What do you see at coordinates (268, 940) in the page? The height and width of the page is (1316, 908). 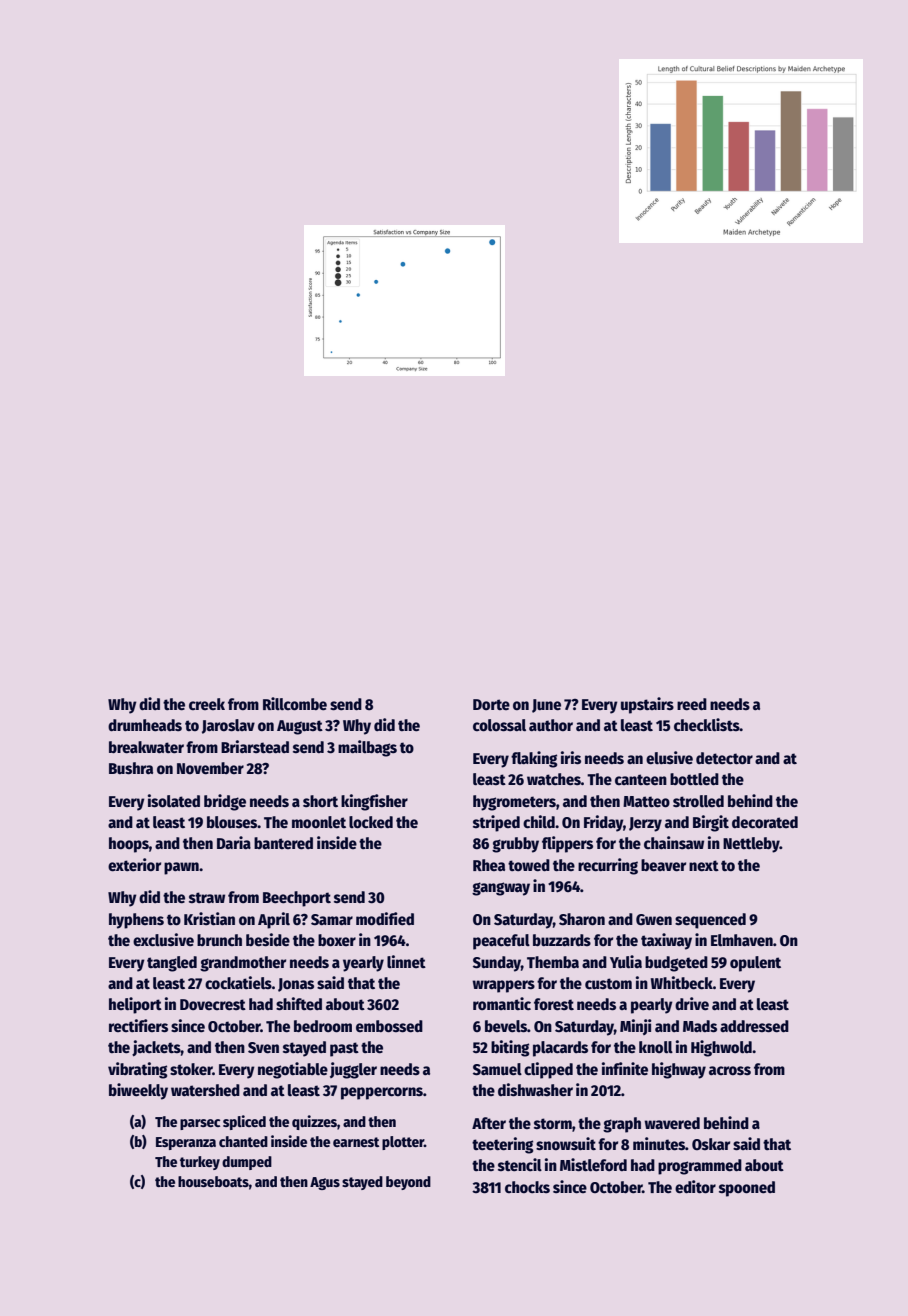 I see `beside` at bounding box center [268, 940].
